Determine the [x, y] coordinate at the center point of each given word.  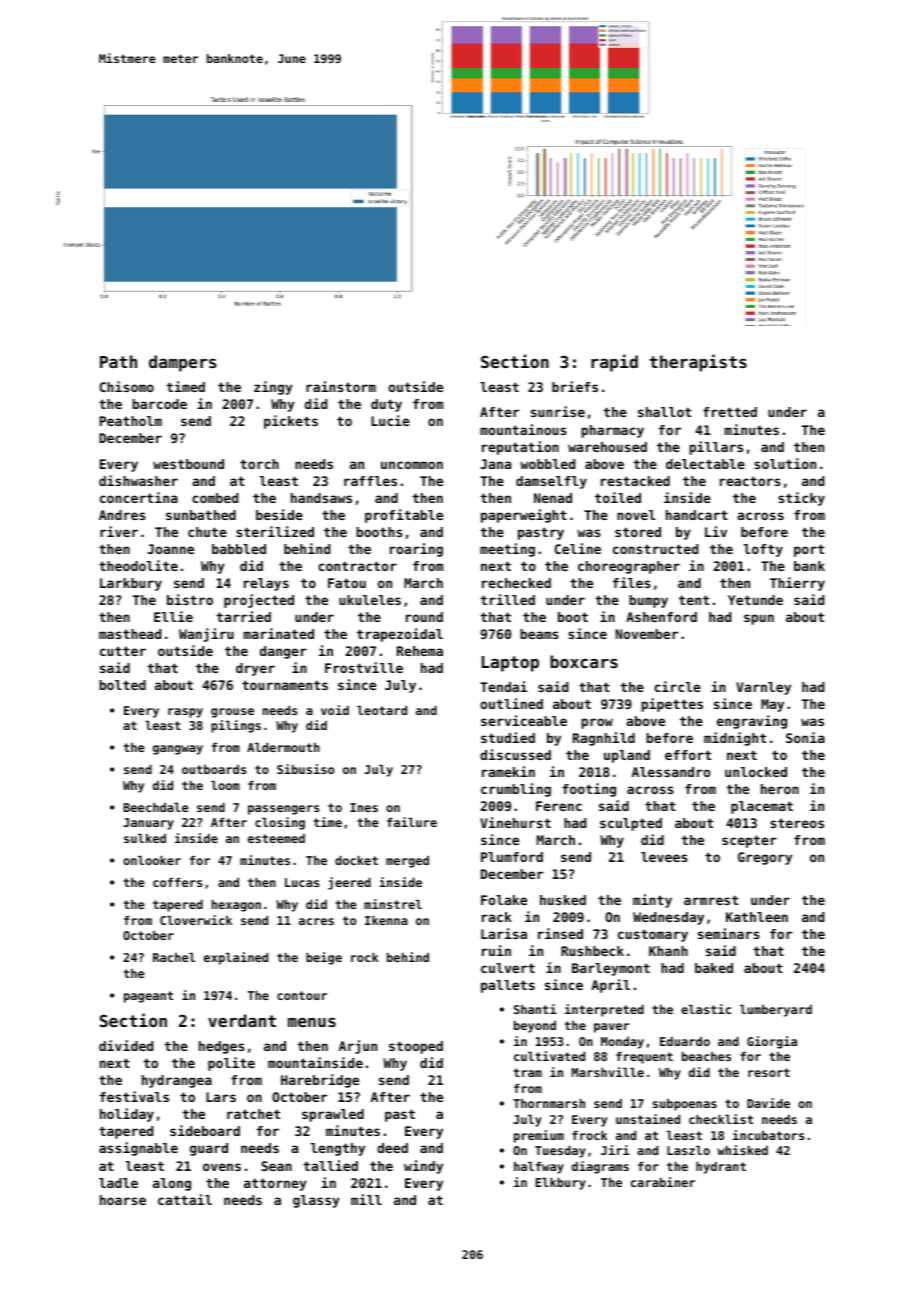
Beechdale [156, 807]
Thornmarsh [549, 1103]
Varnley [763, 688]
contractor [357, 566]
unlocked [756, 772]
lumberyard [776, 1011]
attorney [275, 1184]
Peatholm [131, 421]
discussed [515, 754]
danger [283, 652]
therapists [698, 363]
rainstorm [341, 386]
